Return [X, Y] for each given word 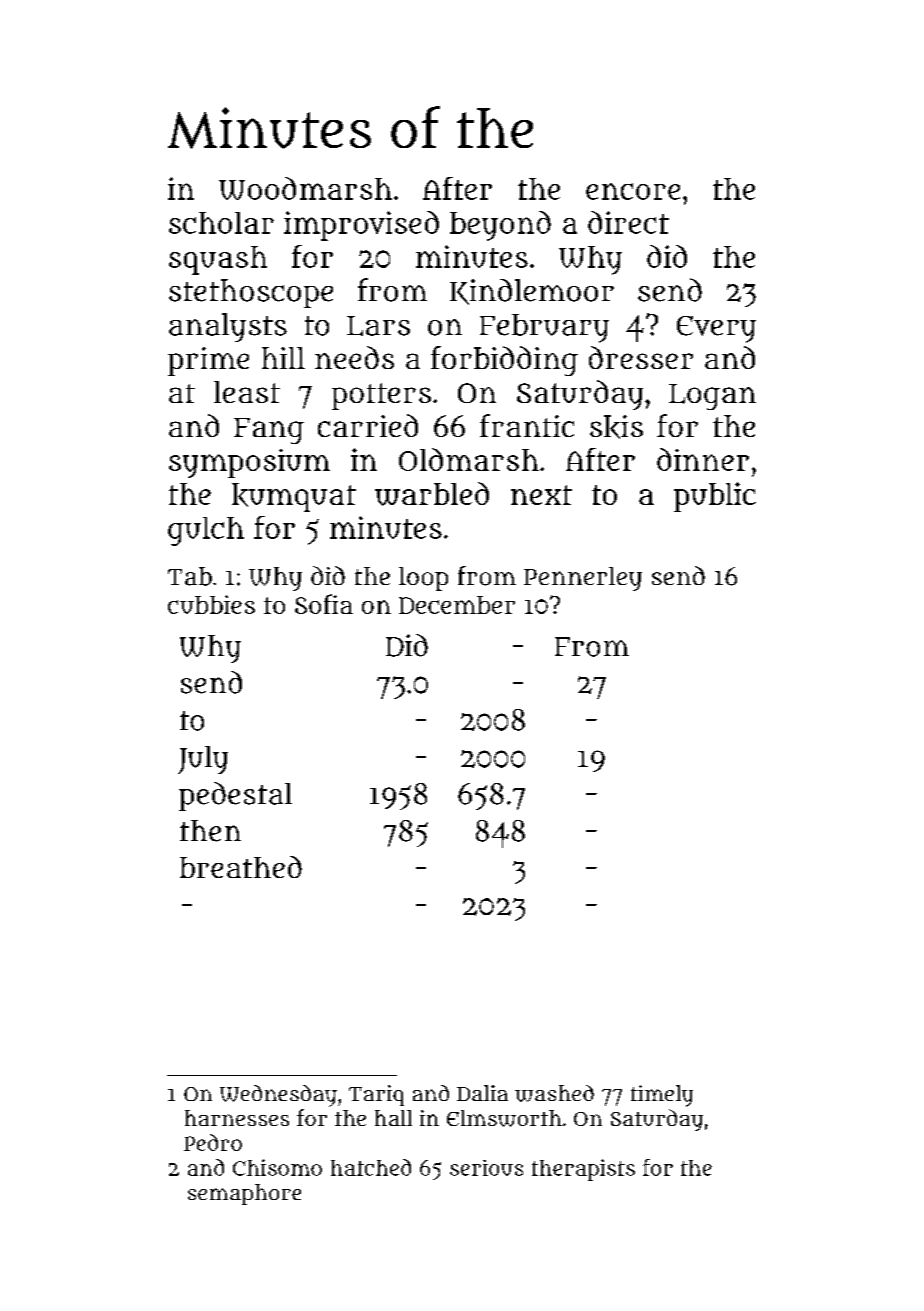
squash [218, 260]
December [457, 605]
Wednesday [278, 1096]
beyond [500, 226]
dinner [703, 459]
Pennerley [583, 579]
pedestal [235, 796]
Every [716, 329]
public [715, 497]
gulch [206, 531]
